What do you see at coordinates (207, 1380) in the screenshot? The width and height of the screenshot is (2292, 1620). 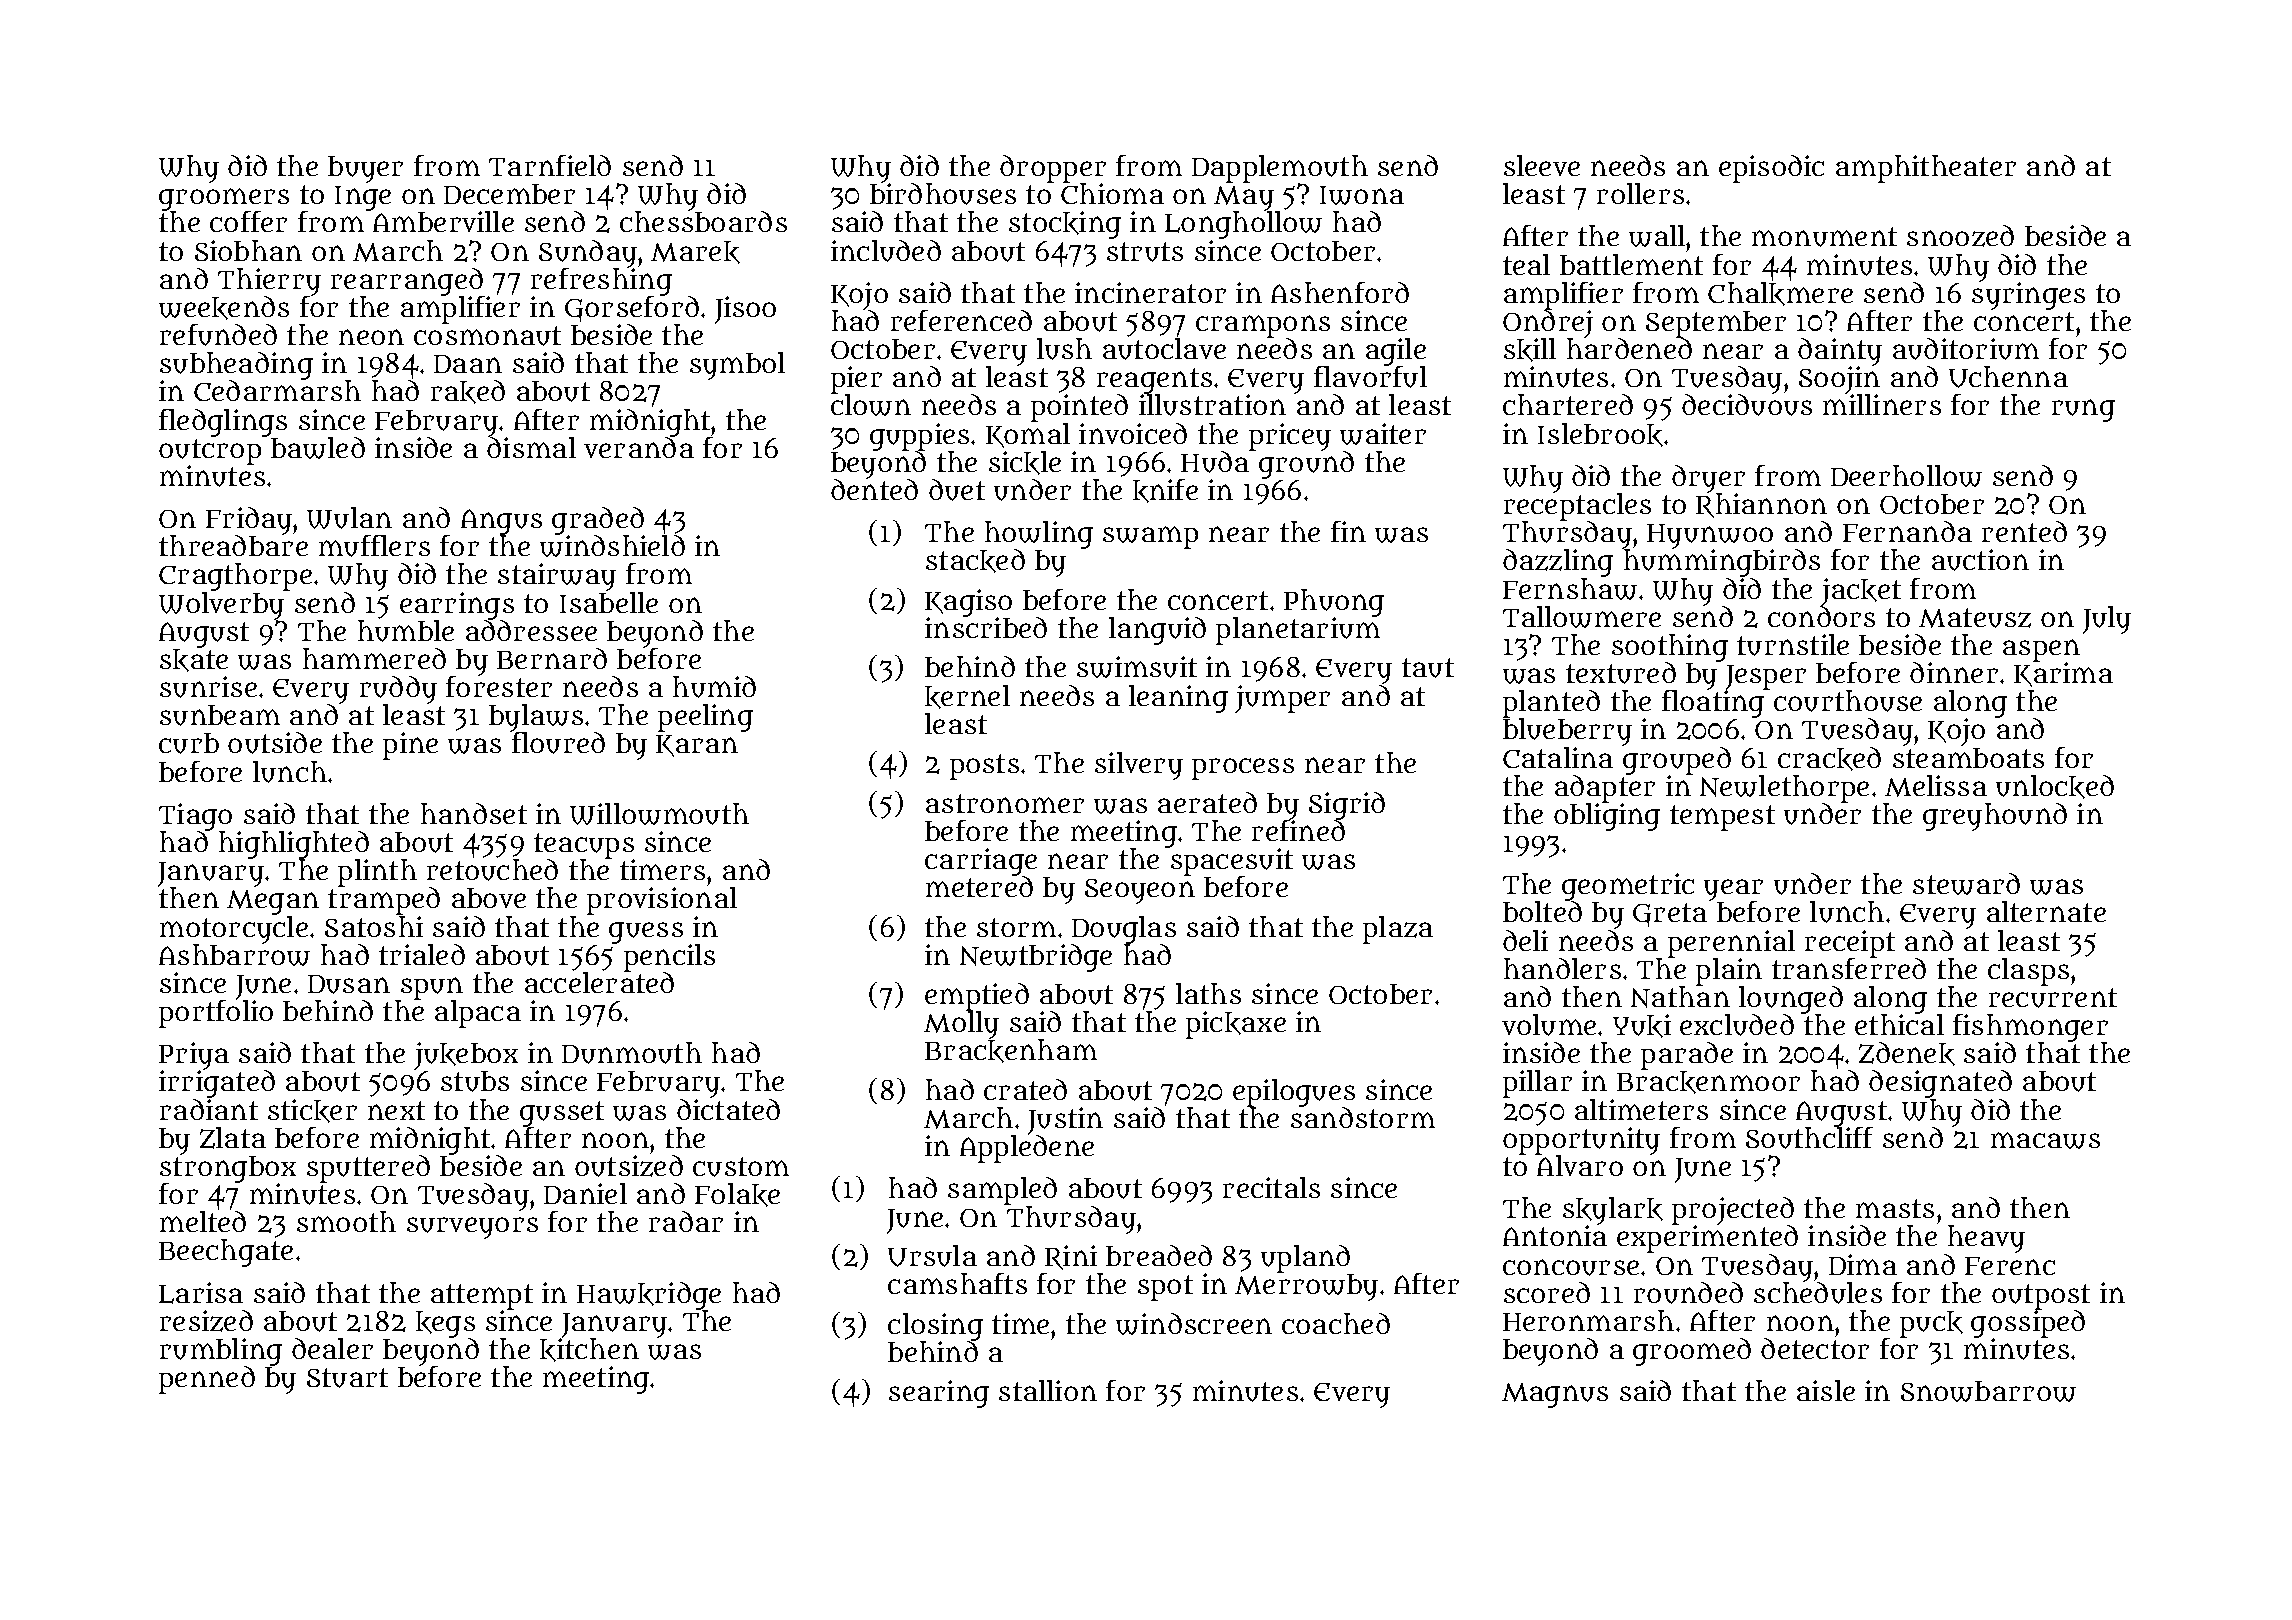 I see `penned` at bounding box center [207, 1380].
